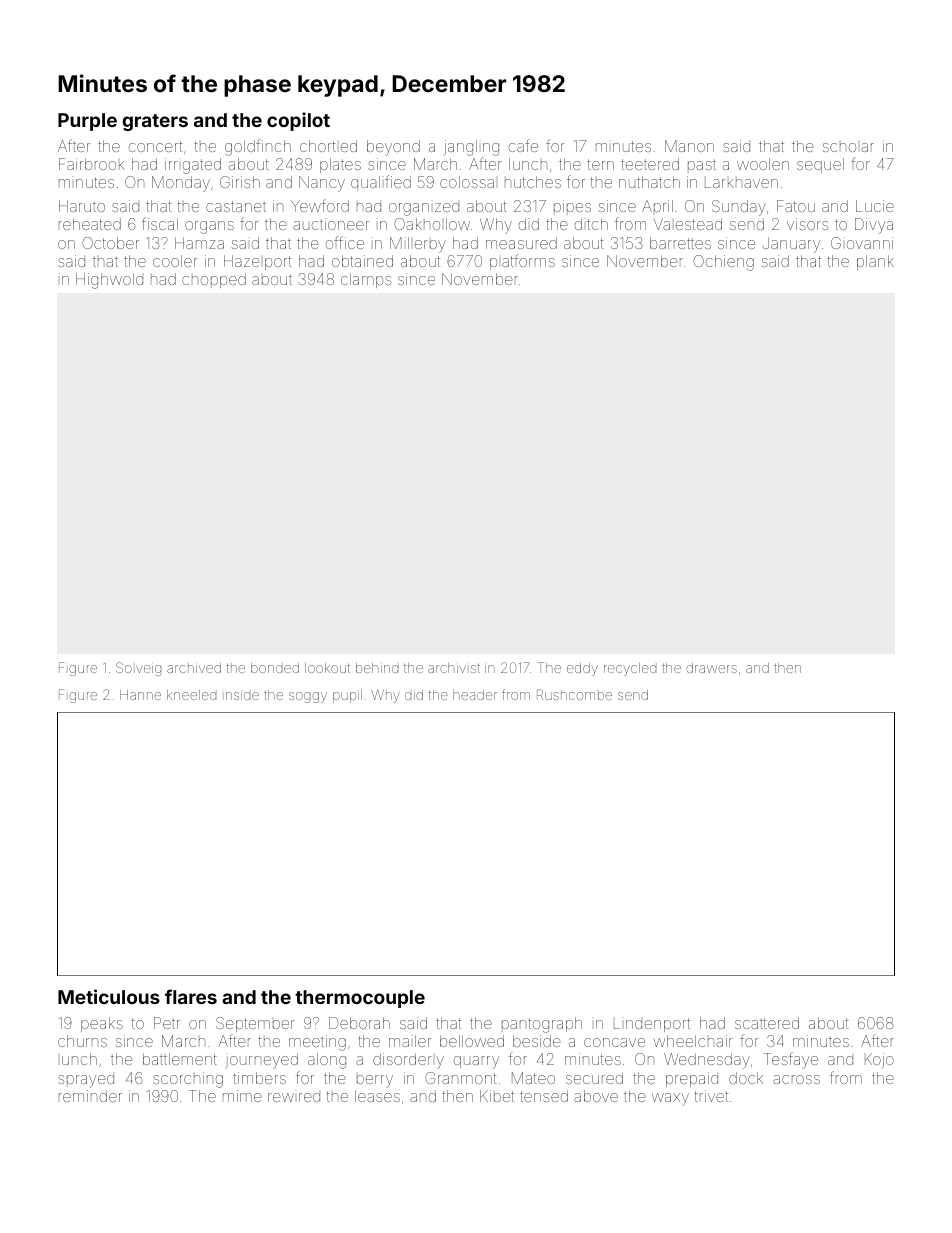  I want to click on chopped, so click(214, 280).
